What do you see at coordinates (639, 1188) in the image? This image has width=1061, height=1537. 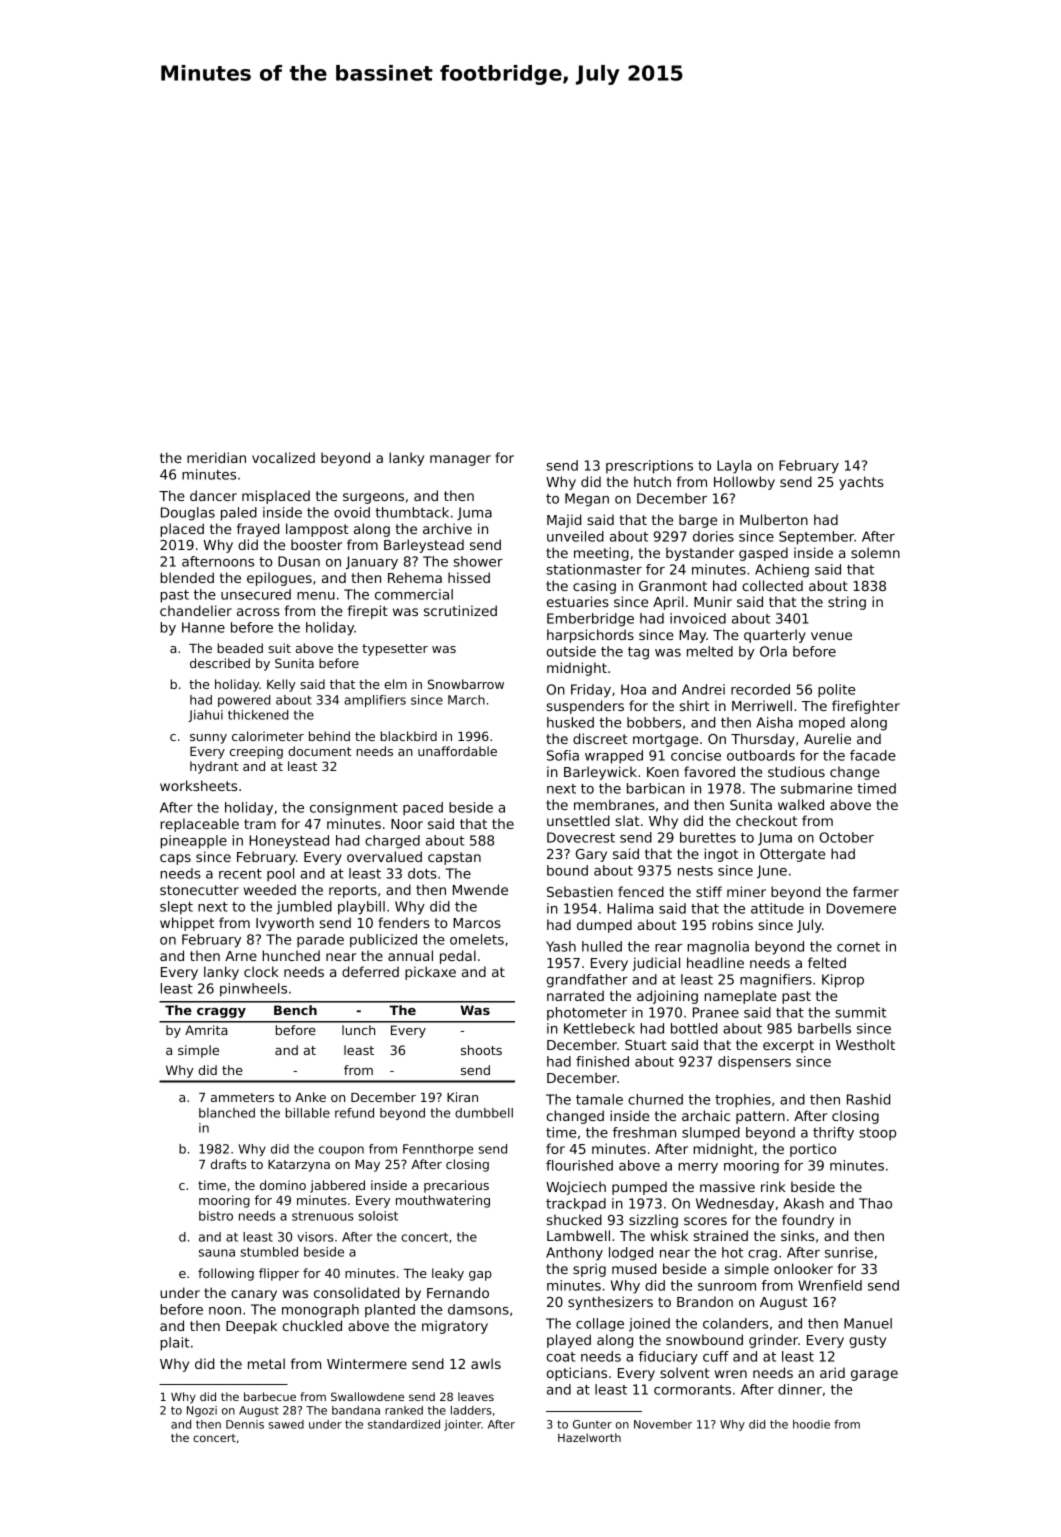 I see `pumped` at bounding box center [639, 1188].
